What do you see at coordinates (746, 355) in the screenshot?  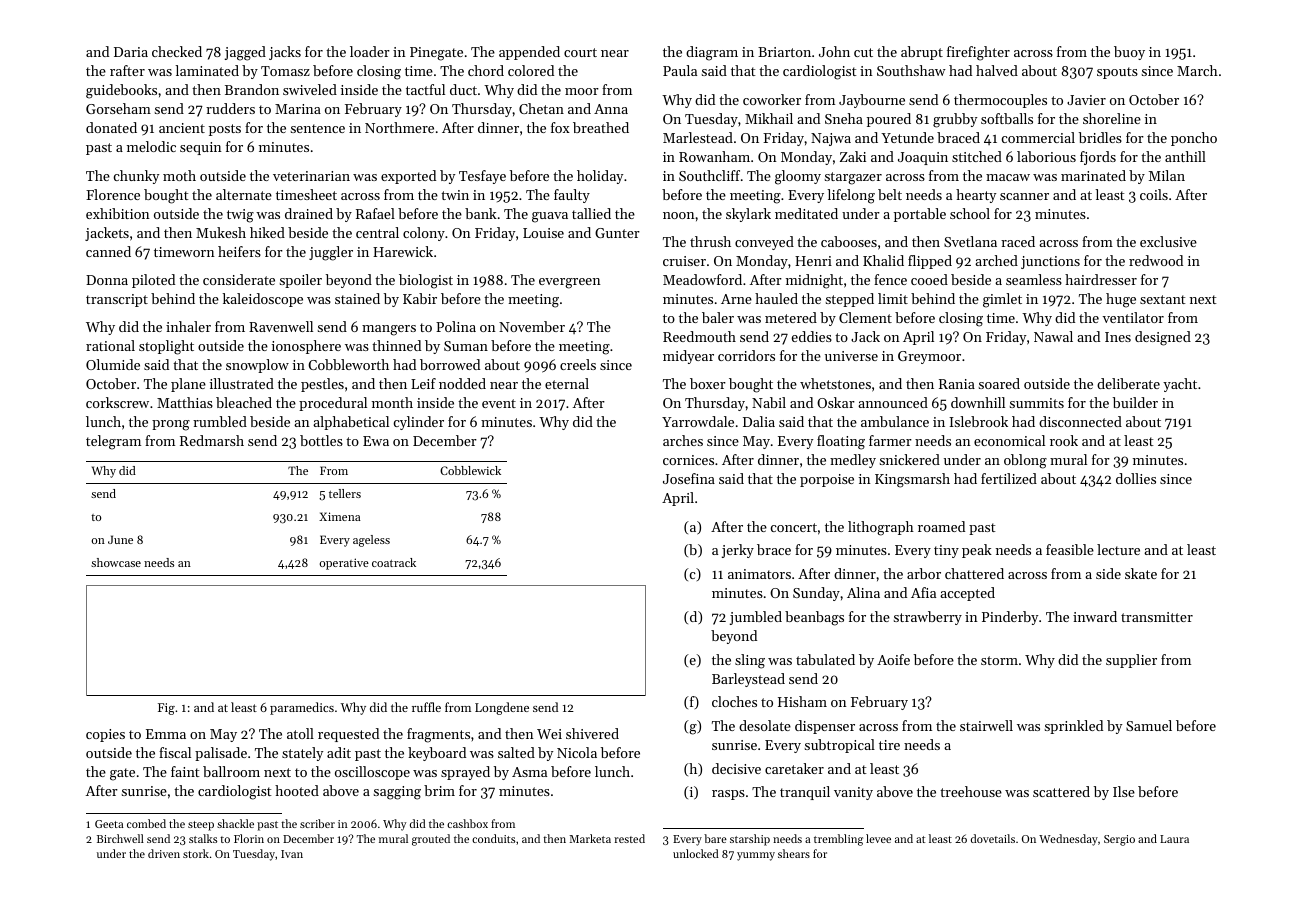 I see `corridors` at bounding box center [746, 355].
